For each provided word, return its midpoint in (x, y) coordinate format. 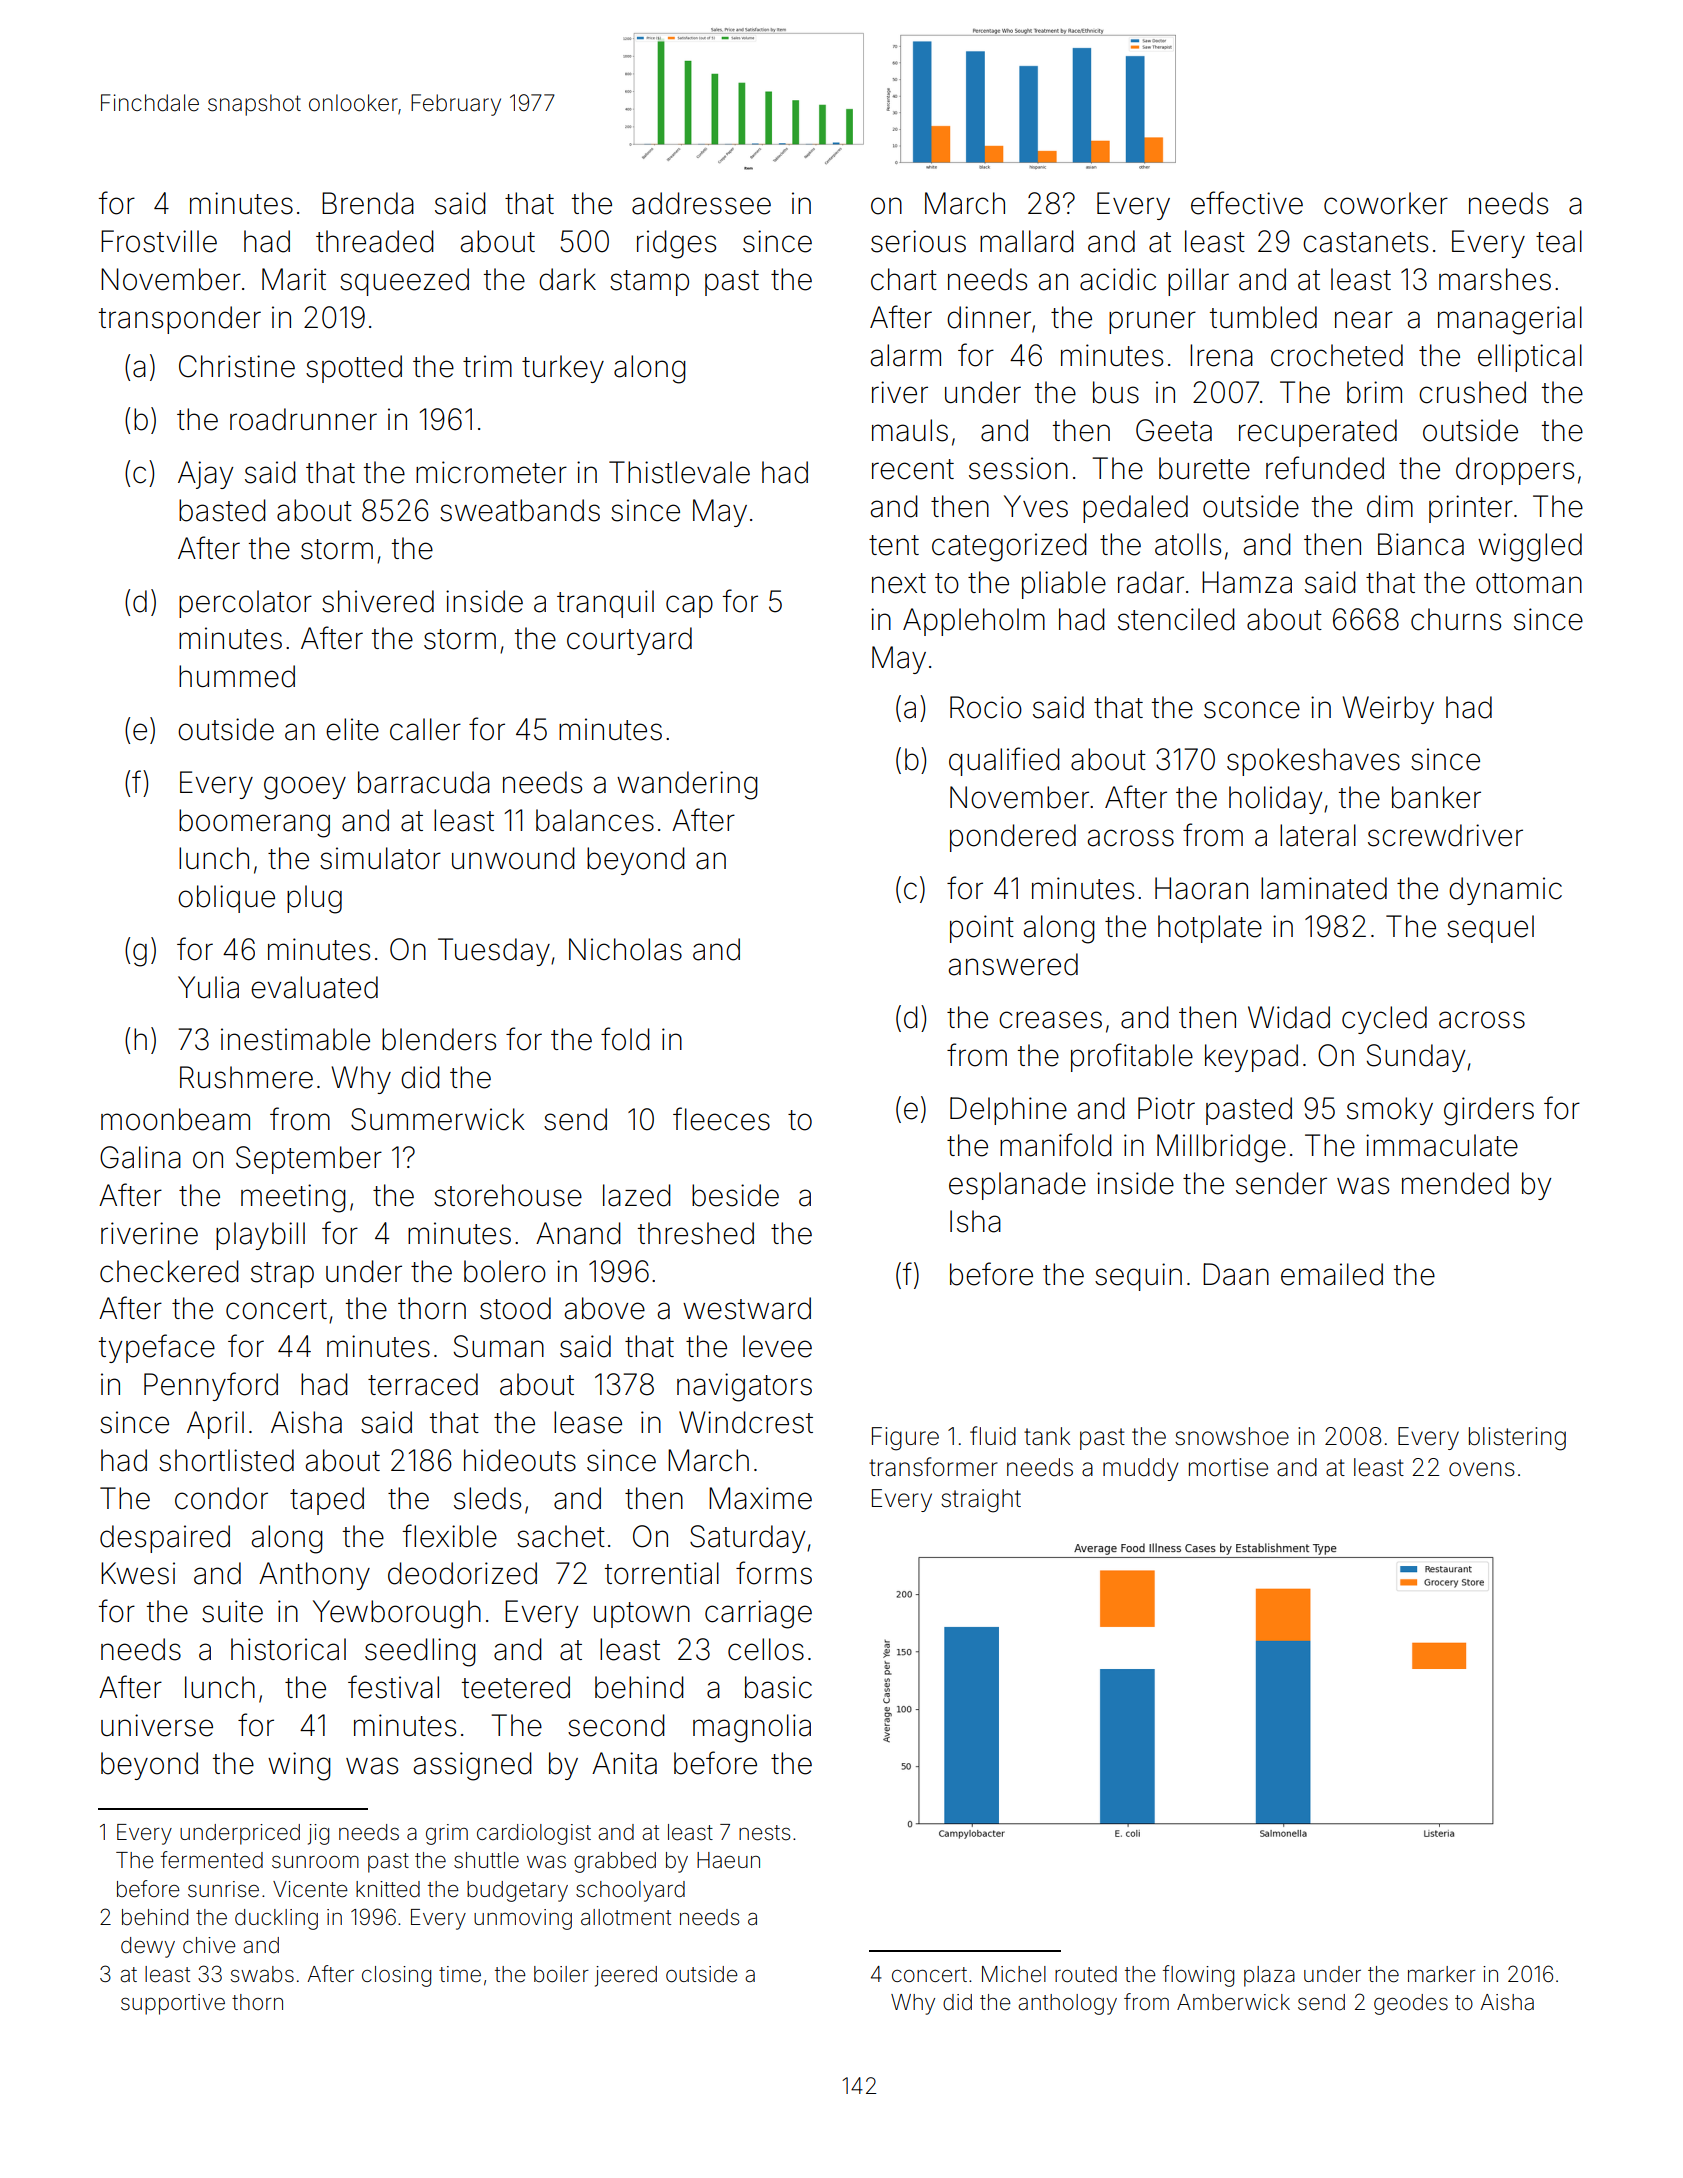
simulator (380, 858)
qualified (1004, 761)
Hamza (1247, 582)
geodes (1411, 2004)
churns (1456, 619)
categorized (1009, 547)
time (460, 1974)
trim (487, 366)
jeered (626, 1976)
